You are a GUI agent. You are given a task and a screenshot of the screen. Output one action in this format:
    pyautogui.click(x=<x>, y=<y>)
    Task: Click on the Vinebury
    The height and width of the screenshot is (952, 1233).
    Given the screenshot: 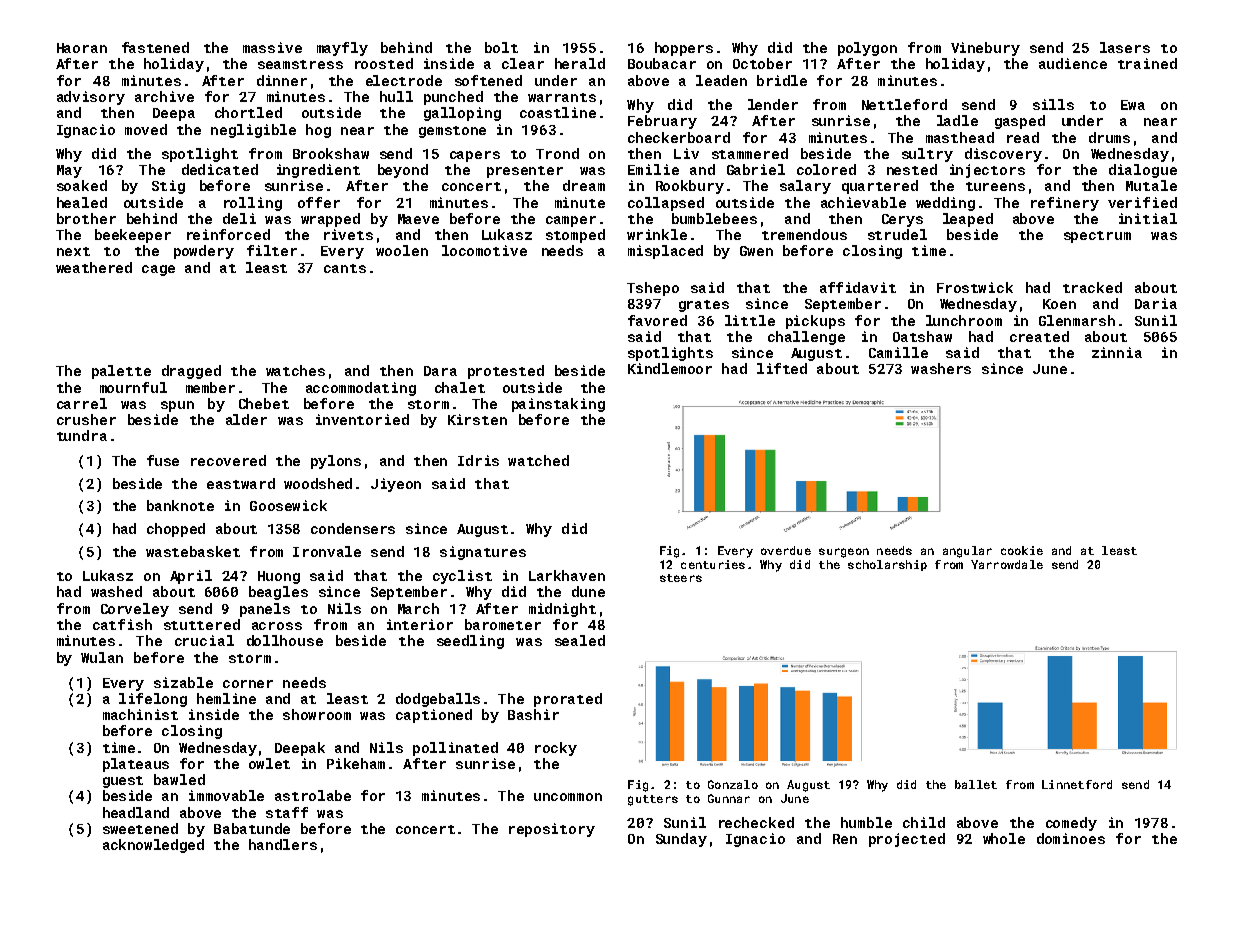 What is the action you would take?
    pyautogui.click(x=985, y=49)
